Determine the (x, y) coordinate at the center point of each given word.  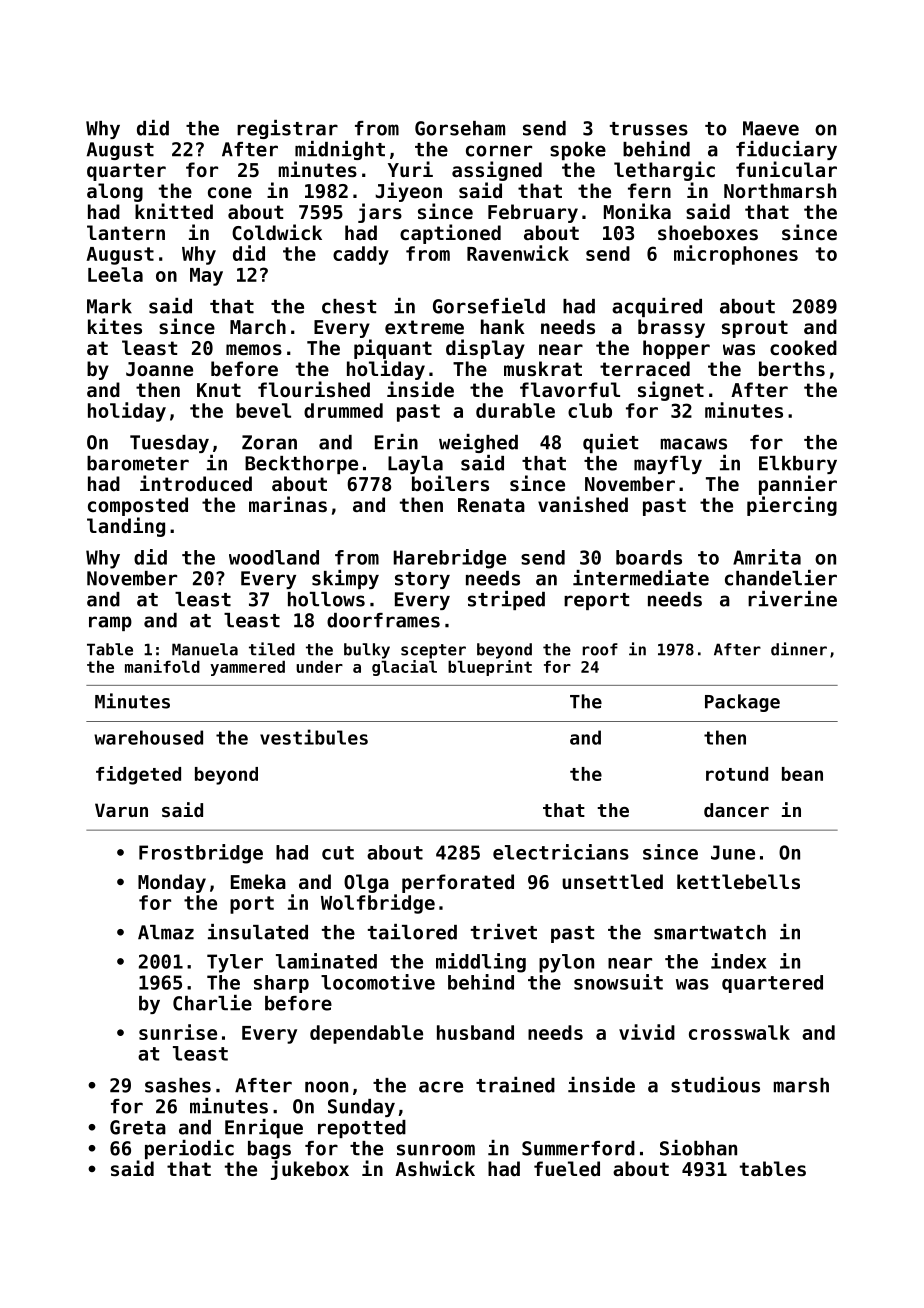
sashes (178, 1085)
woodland (274, 557)
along (115, 192)
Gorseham (460, 128)
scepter (433, 651)
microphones (736, 255)
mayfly (668, 465)
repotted (362, 1129)
